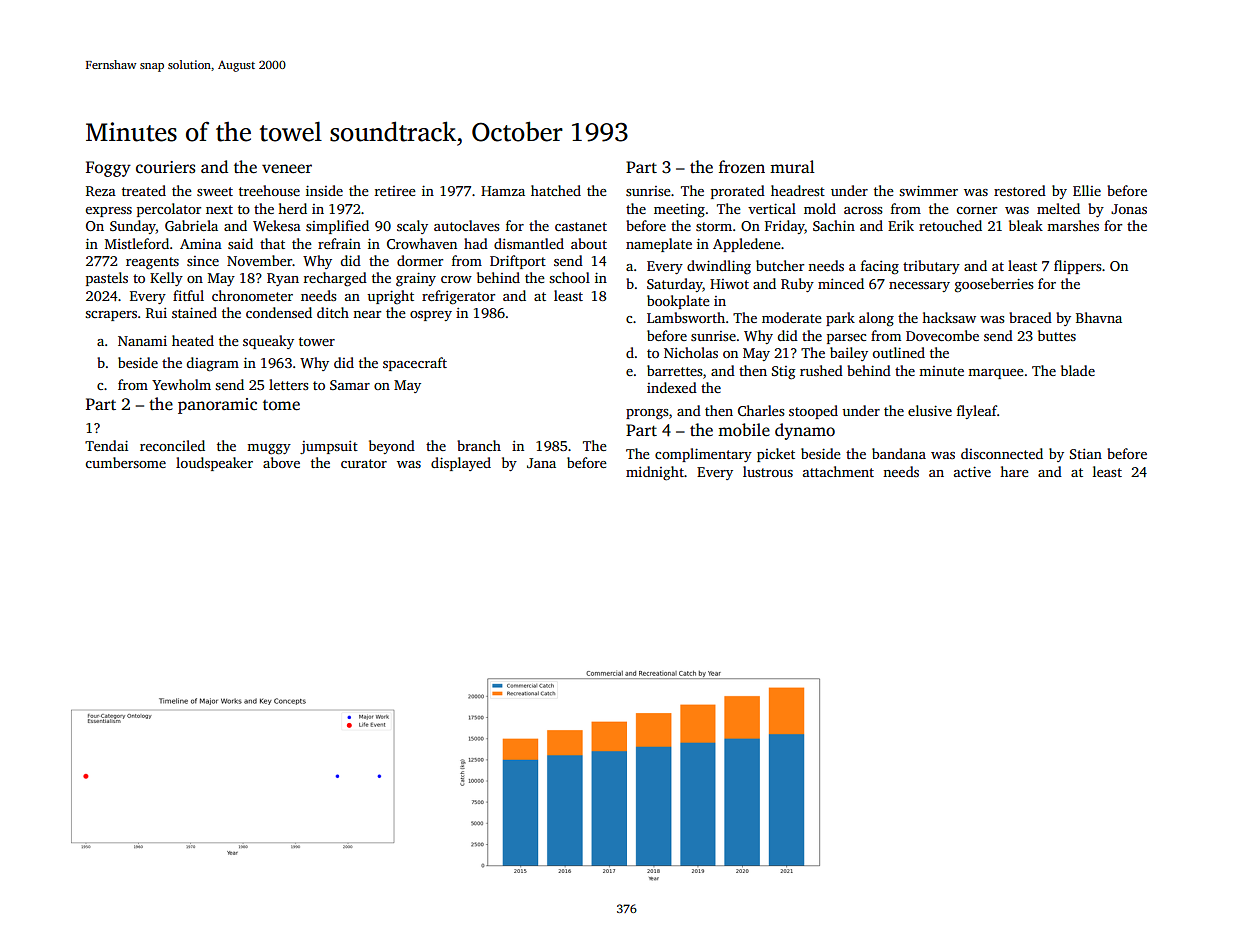  What do you see at coordinates (792, 166) in the image?
I see `mural` at bounding box center [792, 166].
